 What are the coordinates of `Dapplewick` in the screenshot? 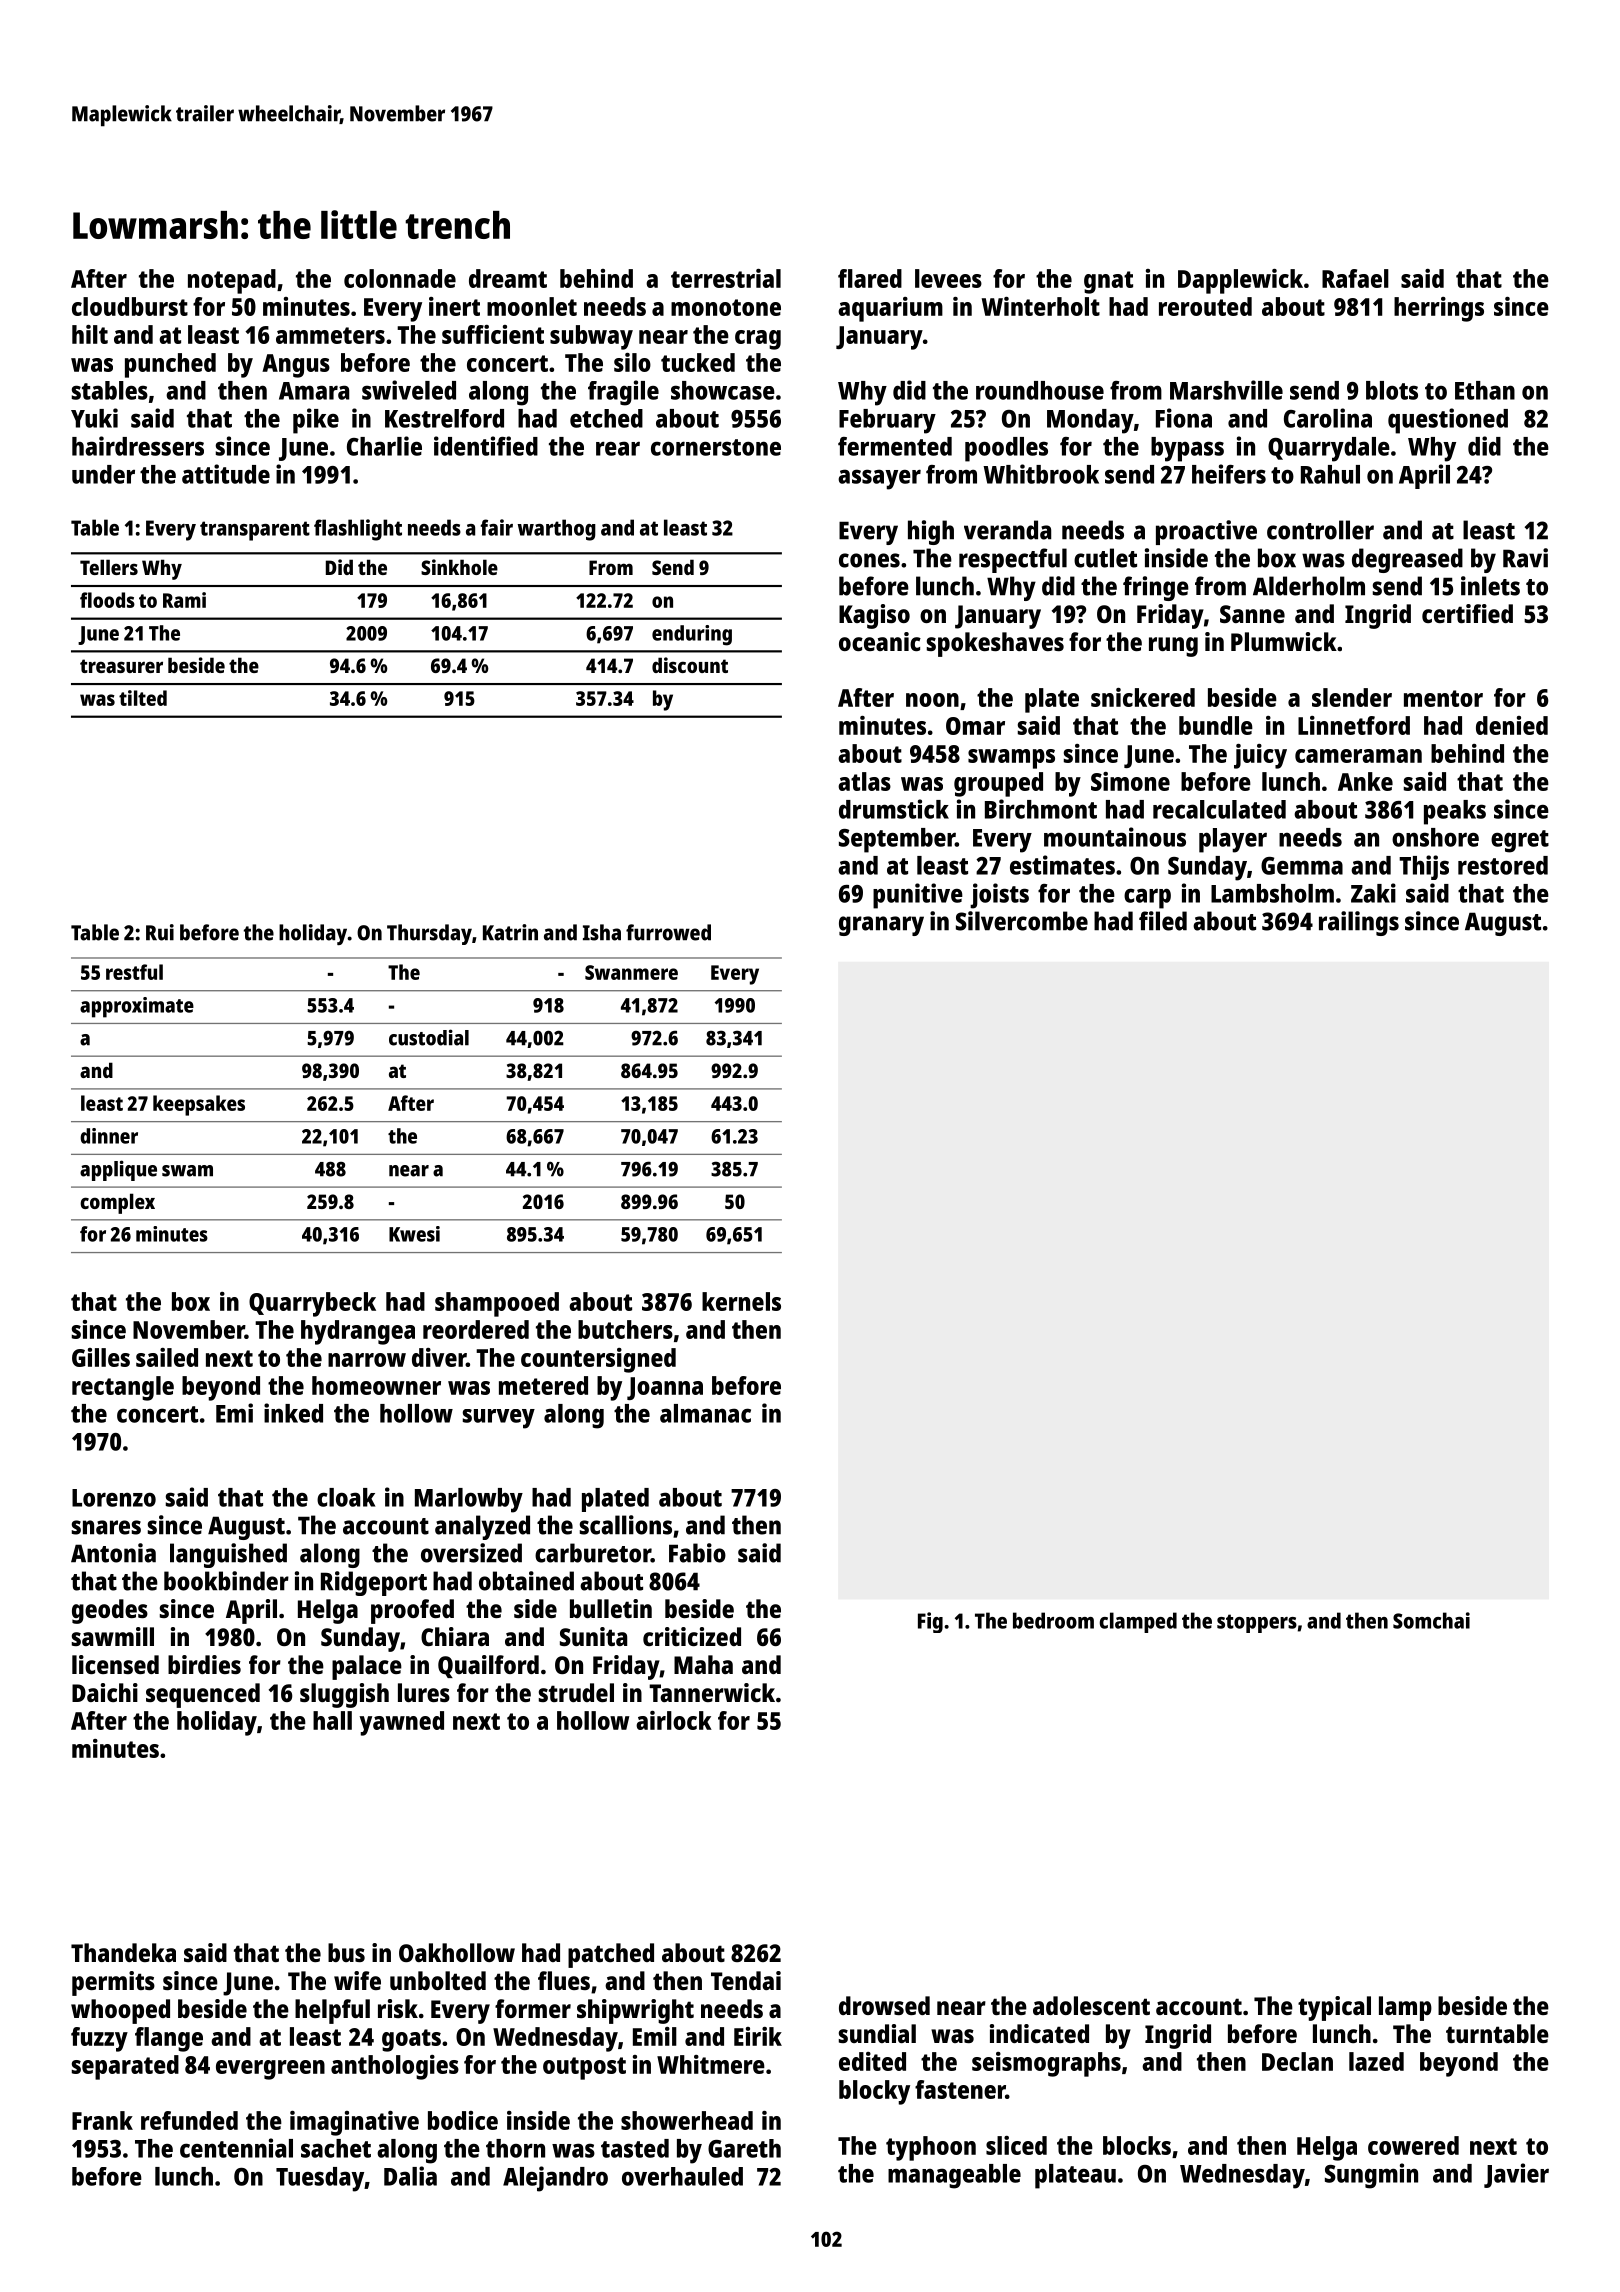 It's located at (1240, 281).
